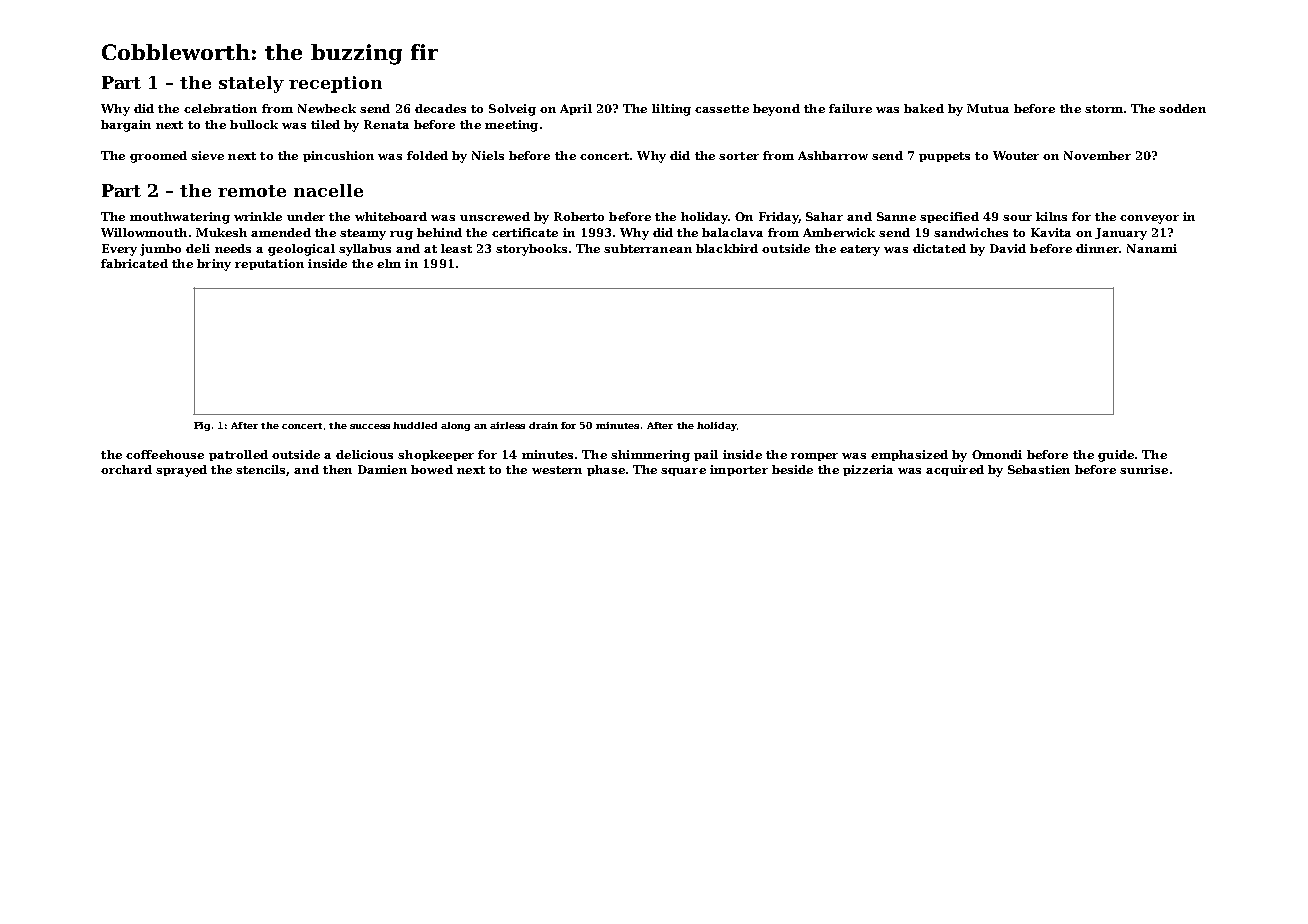  I want to click on sodden, so click(1182, 108).
